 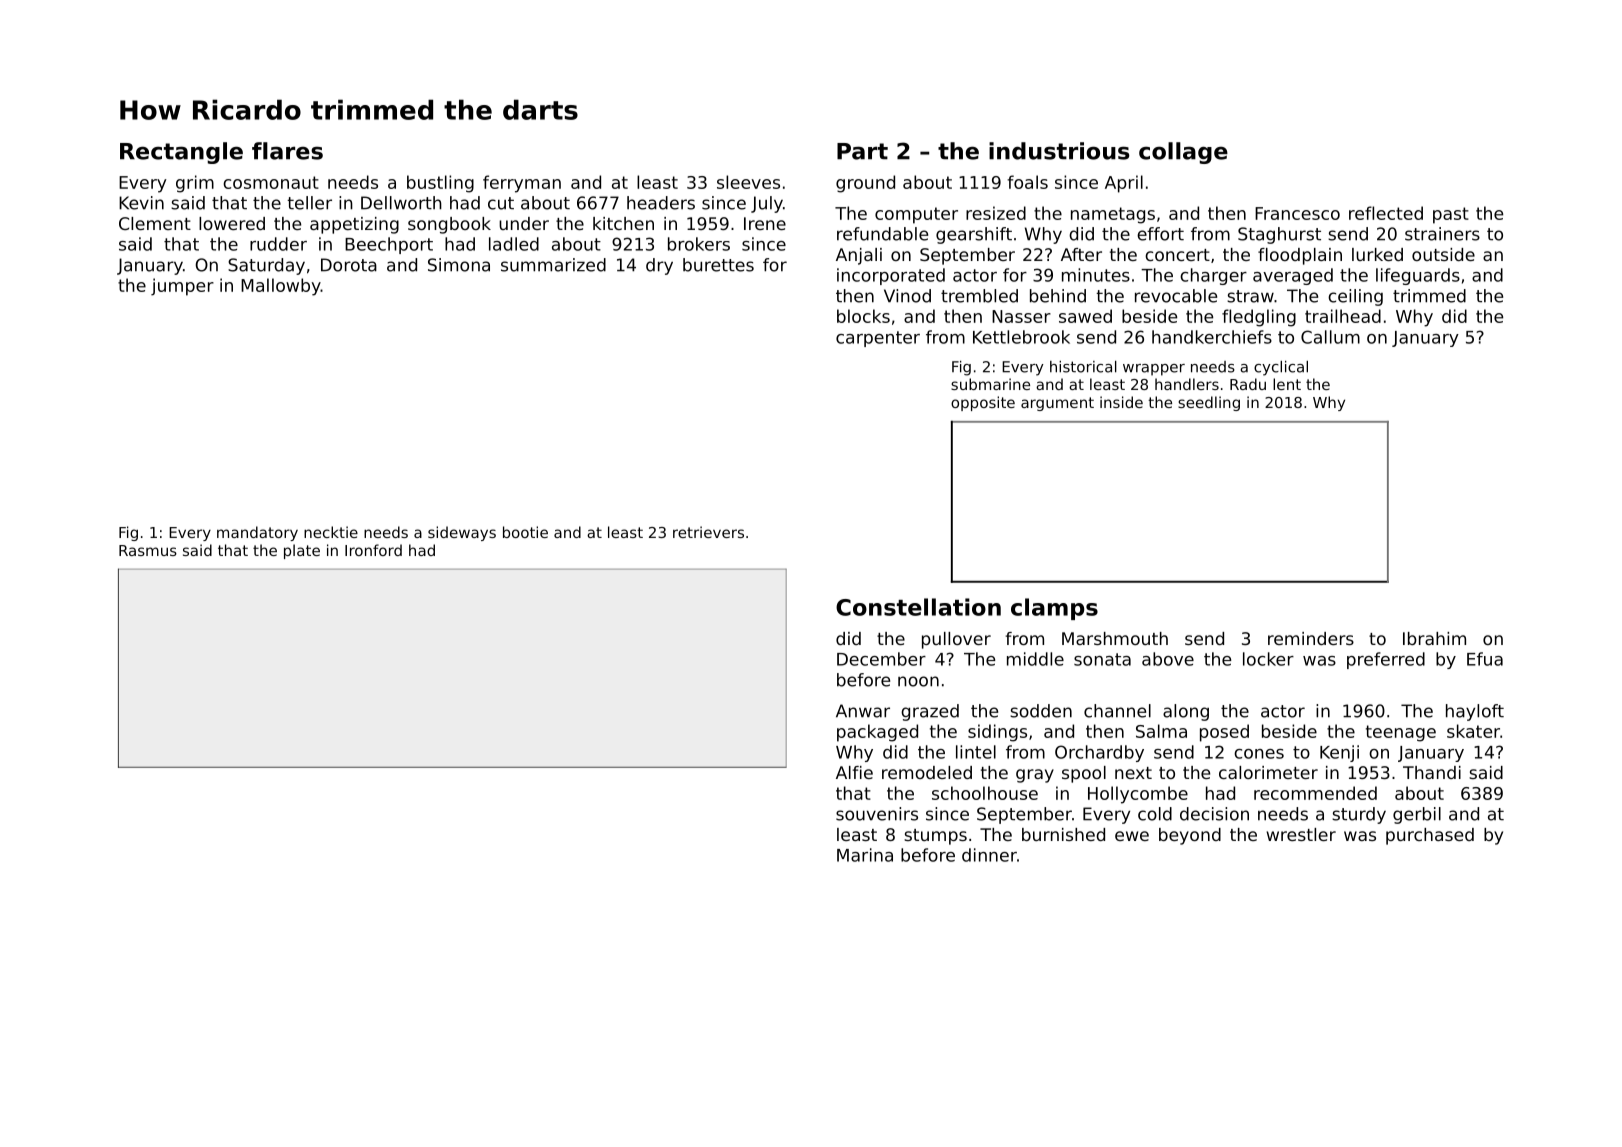 What do you see at coordinates (281, 287) in the document?
I see `Mallowby` at bounding box center [281, 287].
